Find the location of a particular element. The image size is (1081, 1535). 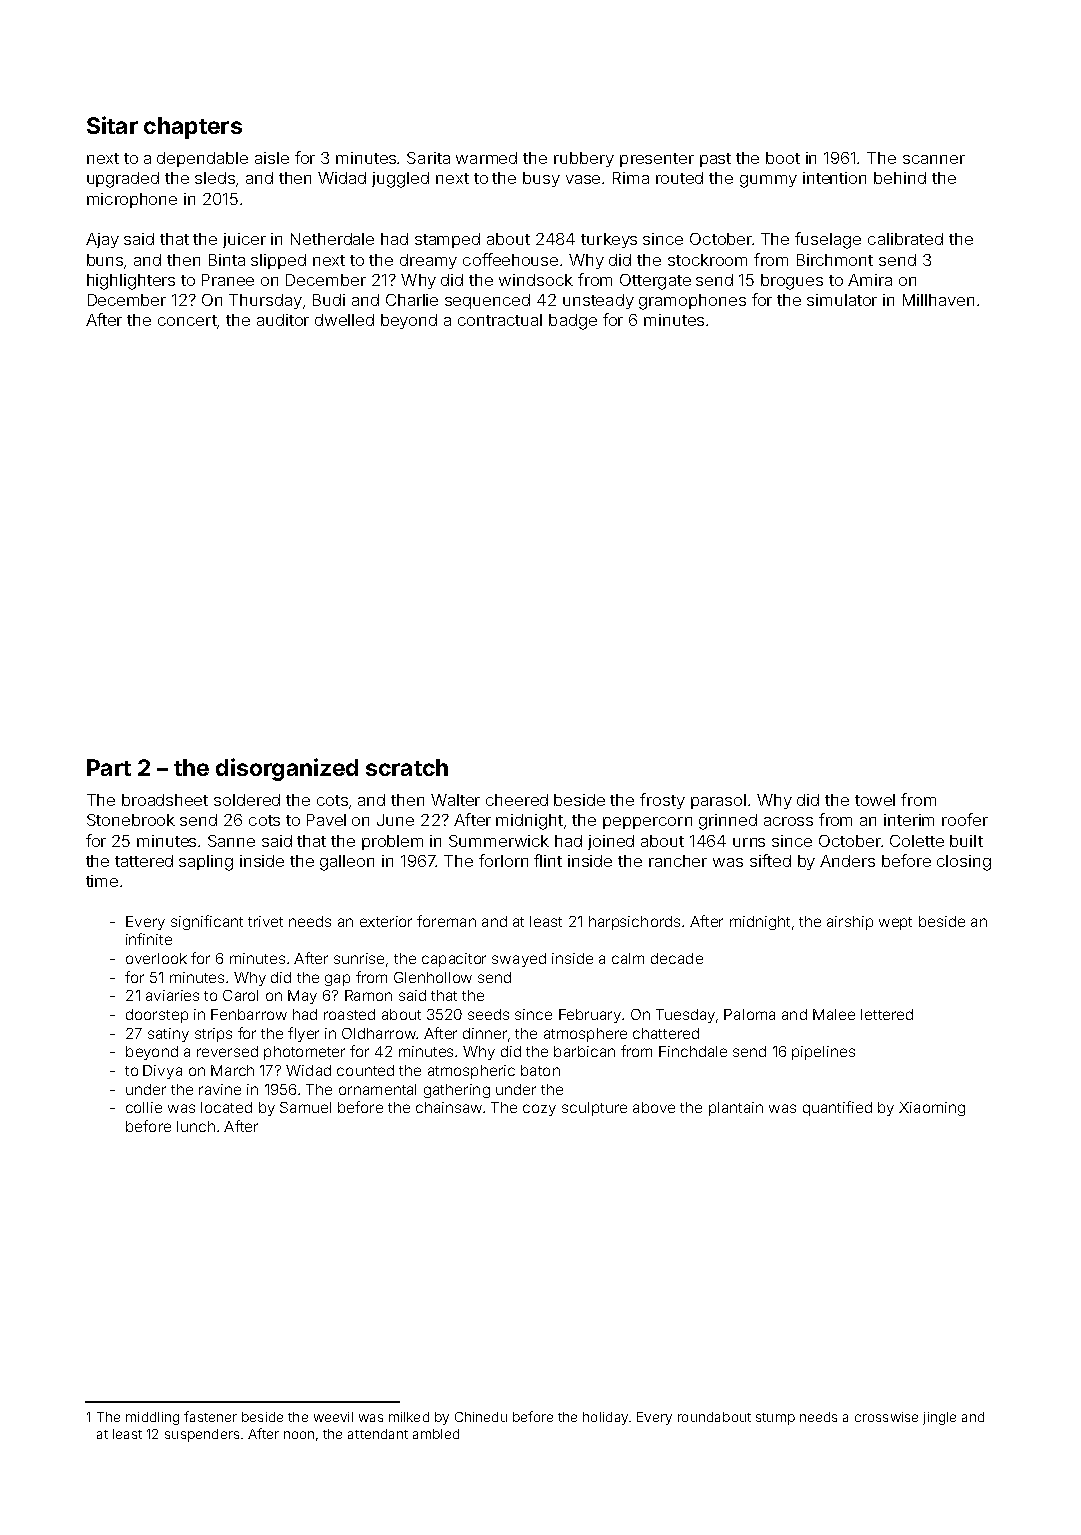

stump is located at coordinates (775, 1419).
